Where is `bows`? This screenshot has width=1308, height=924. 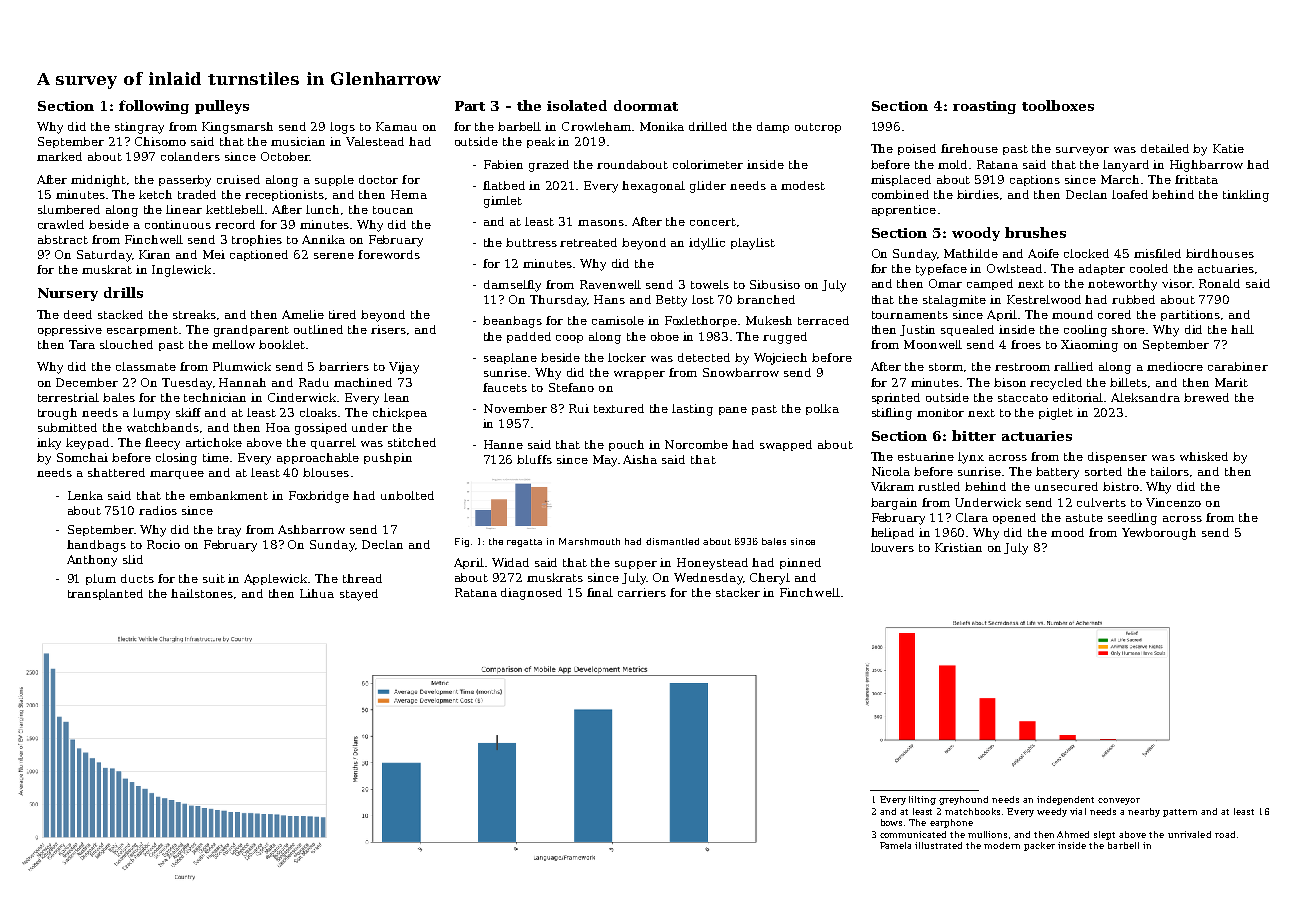
bows is located at coordinates (891, 822).
